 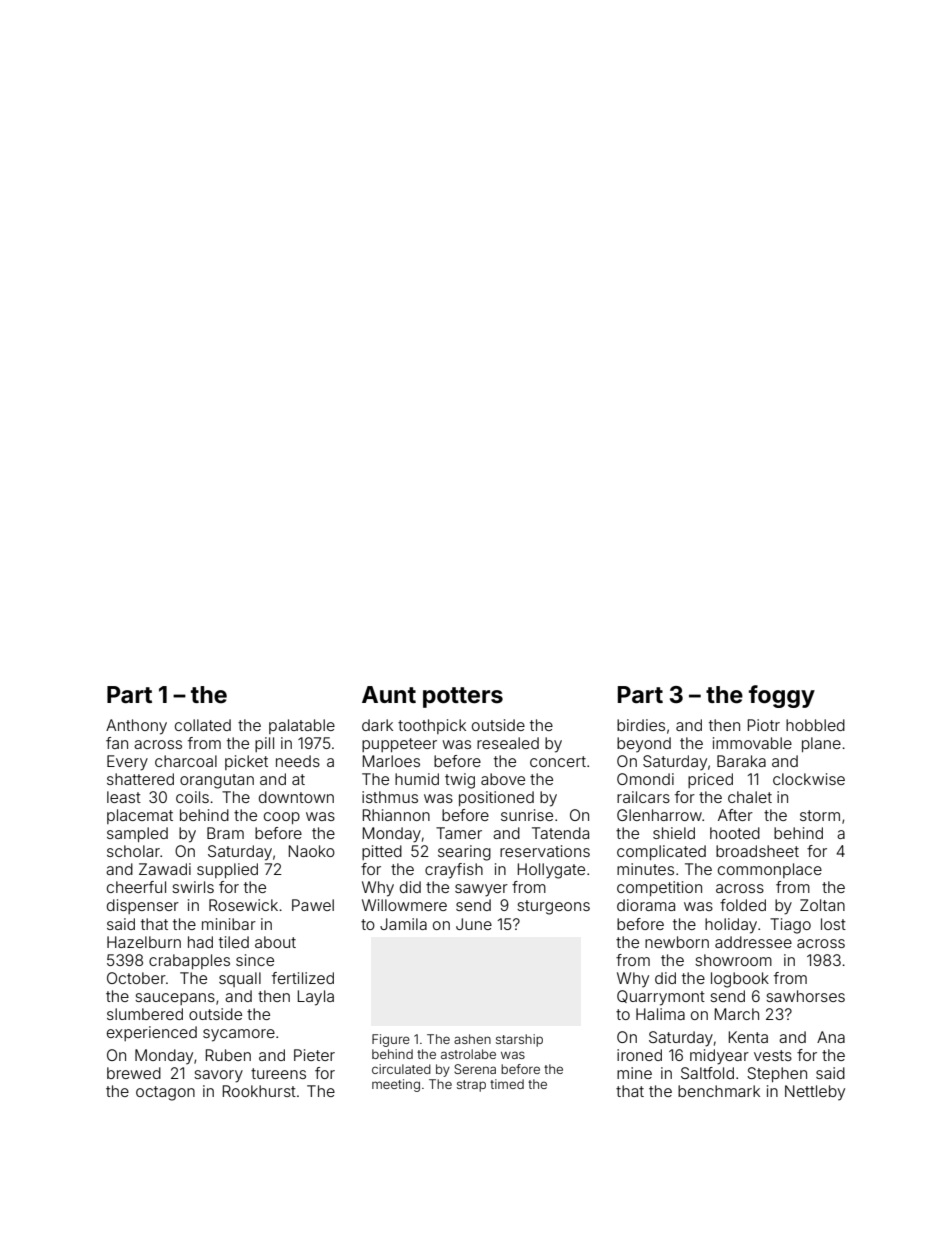 What do you see at coordinates (833, 924) in the screenshot?
I see `lost` at bounding box center [833, 924].
